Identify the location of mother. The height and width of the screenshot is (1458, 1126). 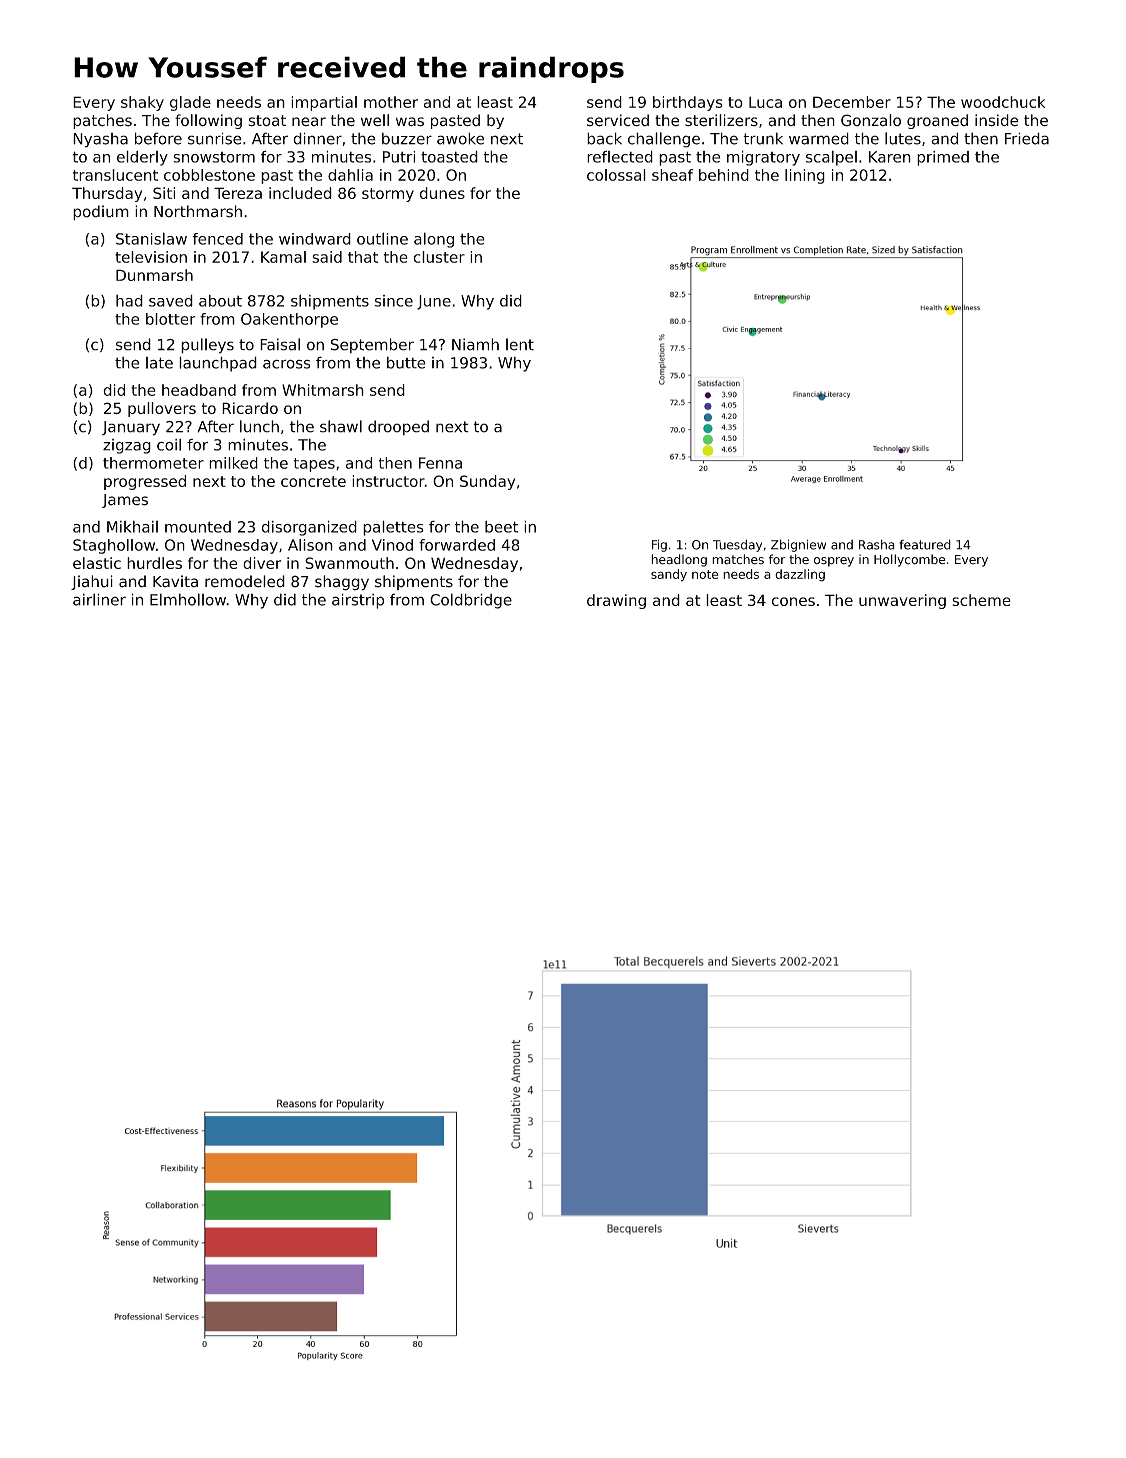
(391, 102).
